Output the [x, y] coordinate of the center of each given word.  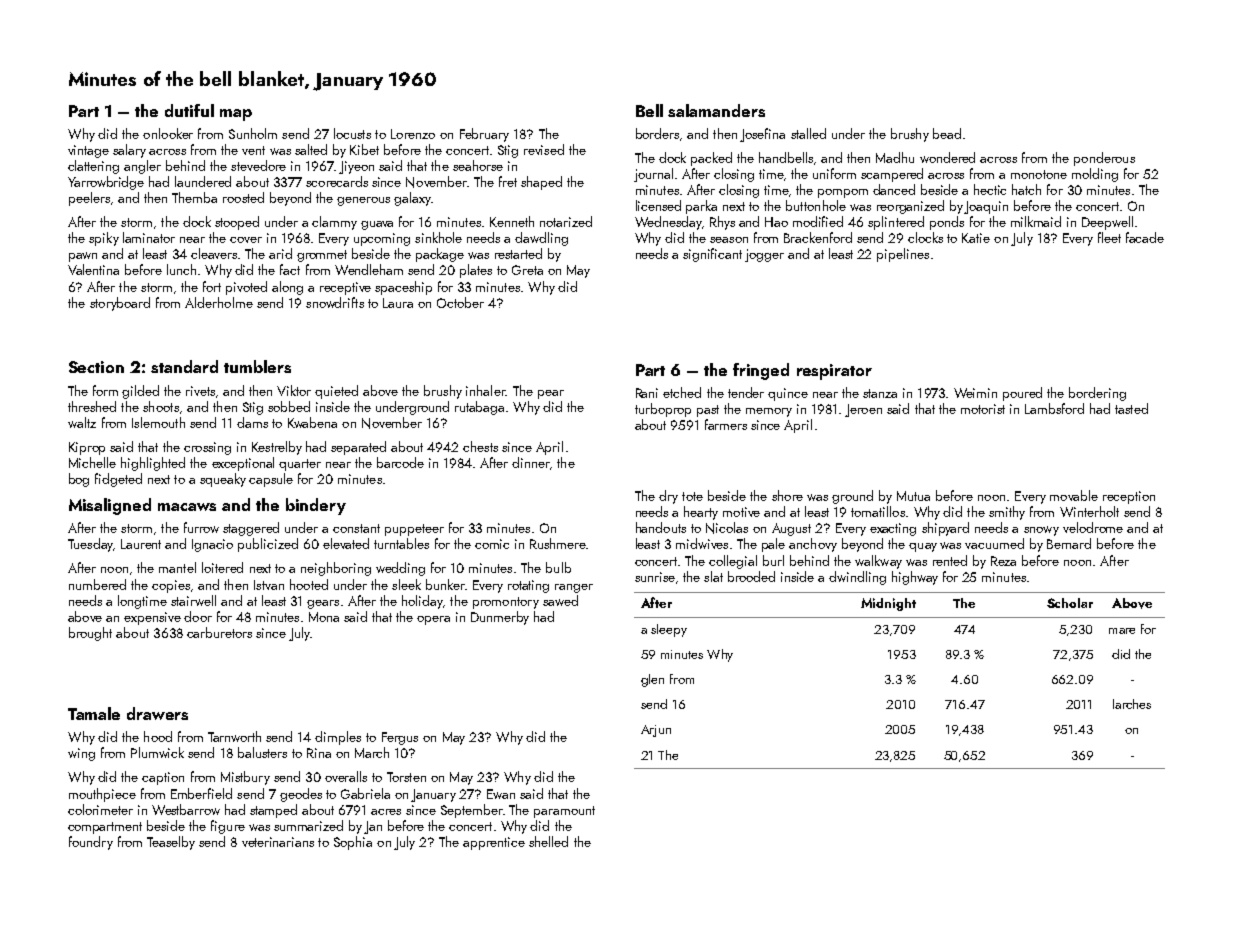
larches [1132, 704]
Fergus [400, 738]
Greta [527, 270]
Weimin [975, 393]
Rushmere [558, 543]
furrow [201, 527]
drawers [157, 713]
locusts [352, 133]
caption [163, 778]
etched [682, 392]
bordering [1097, 394]
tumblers [257, 366]
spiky [104, 239]
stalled [808, 133]
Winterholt [1089, 511]
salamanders [716, 110]
